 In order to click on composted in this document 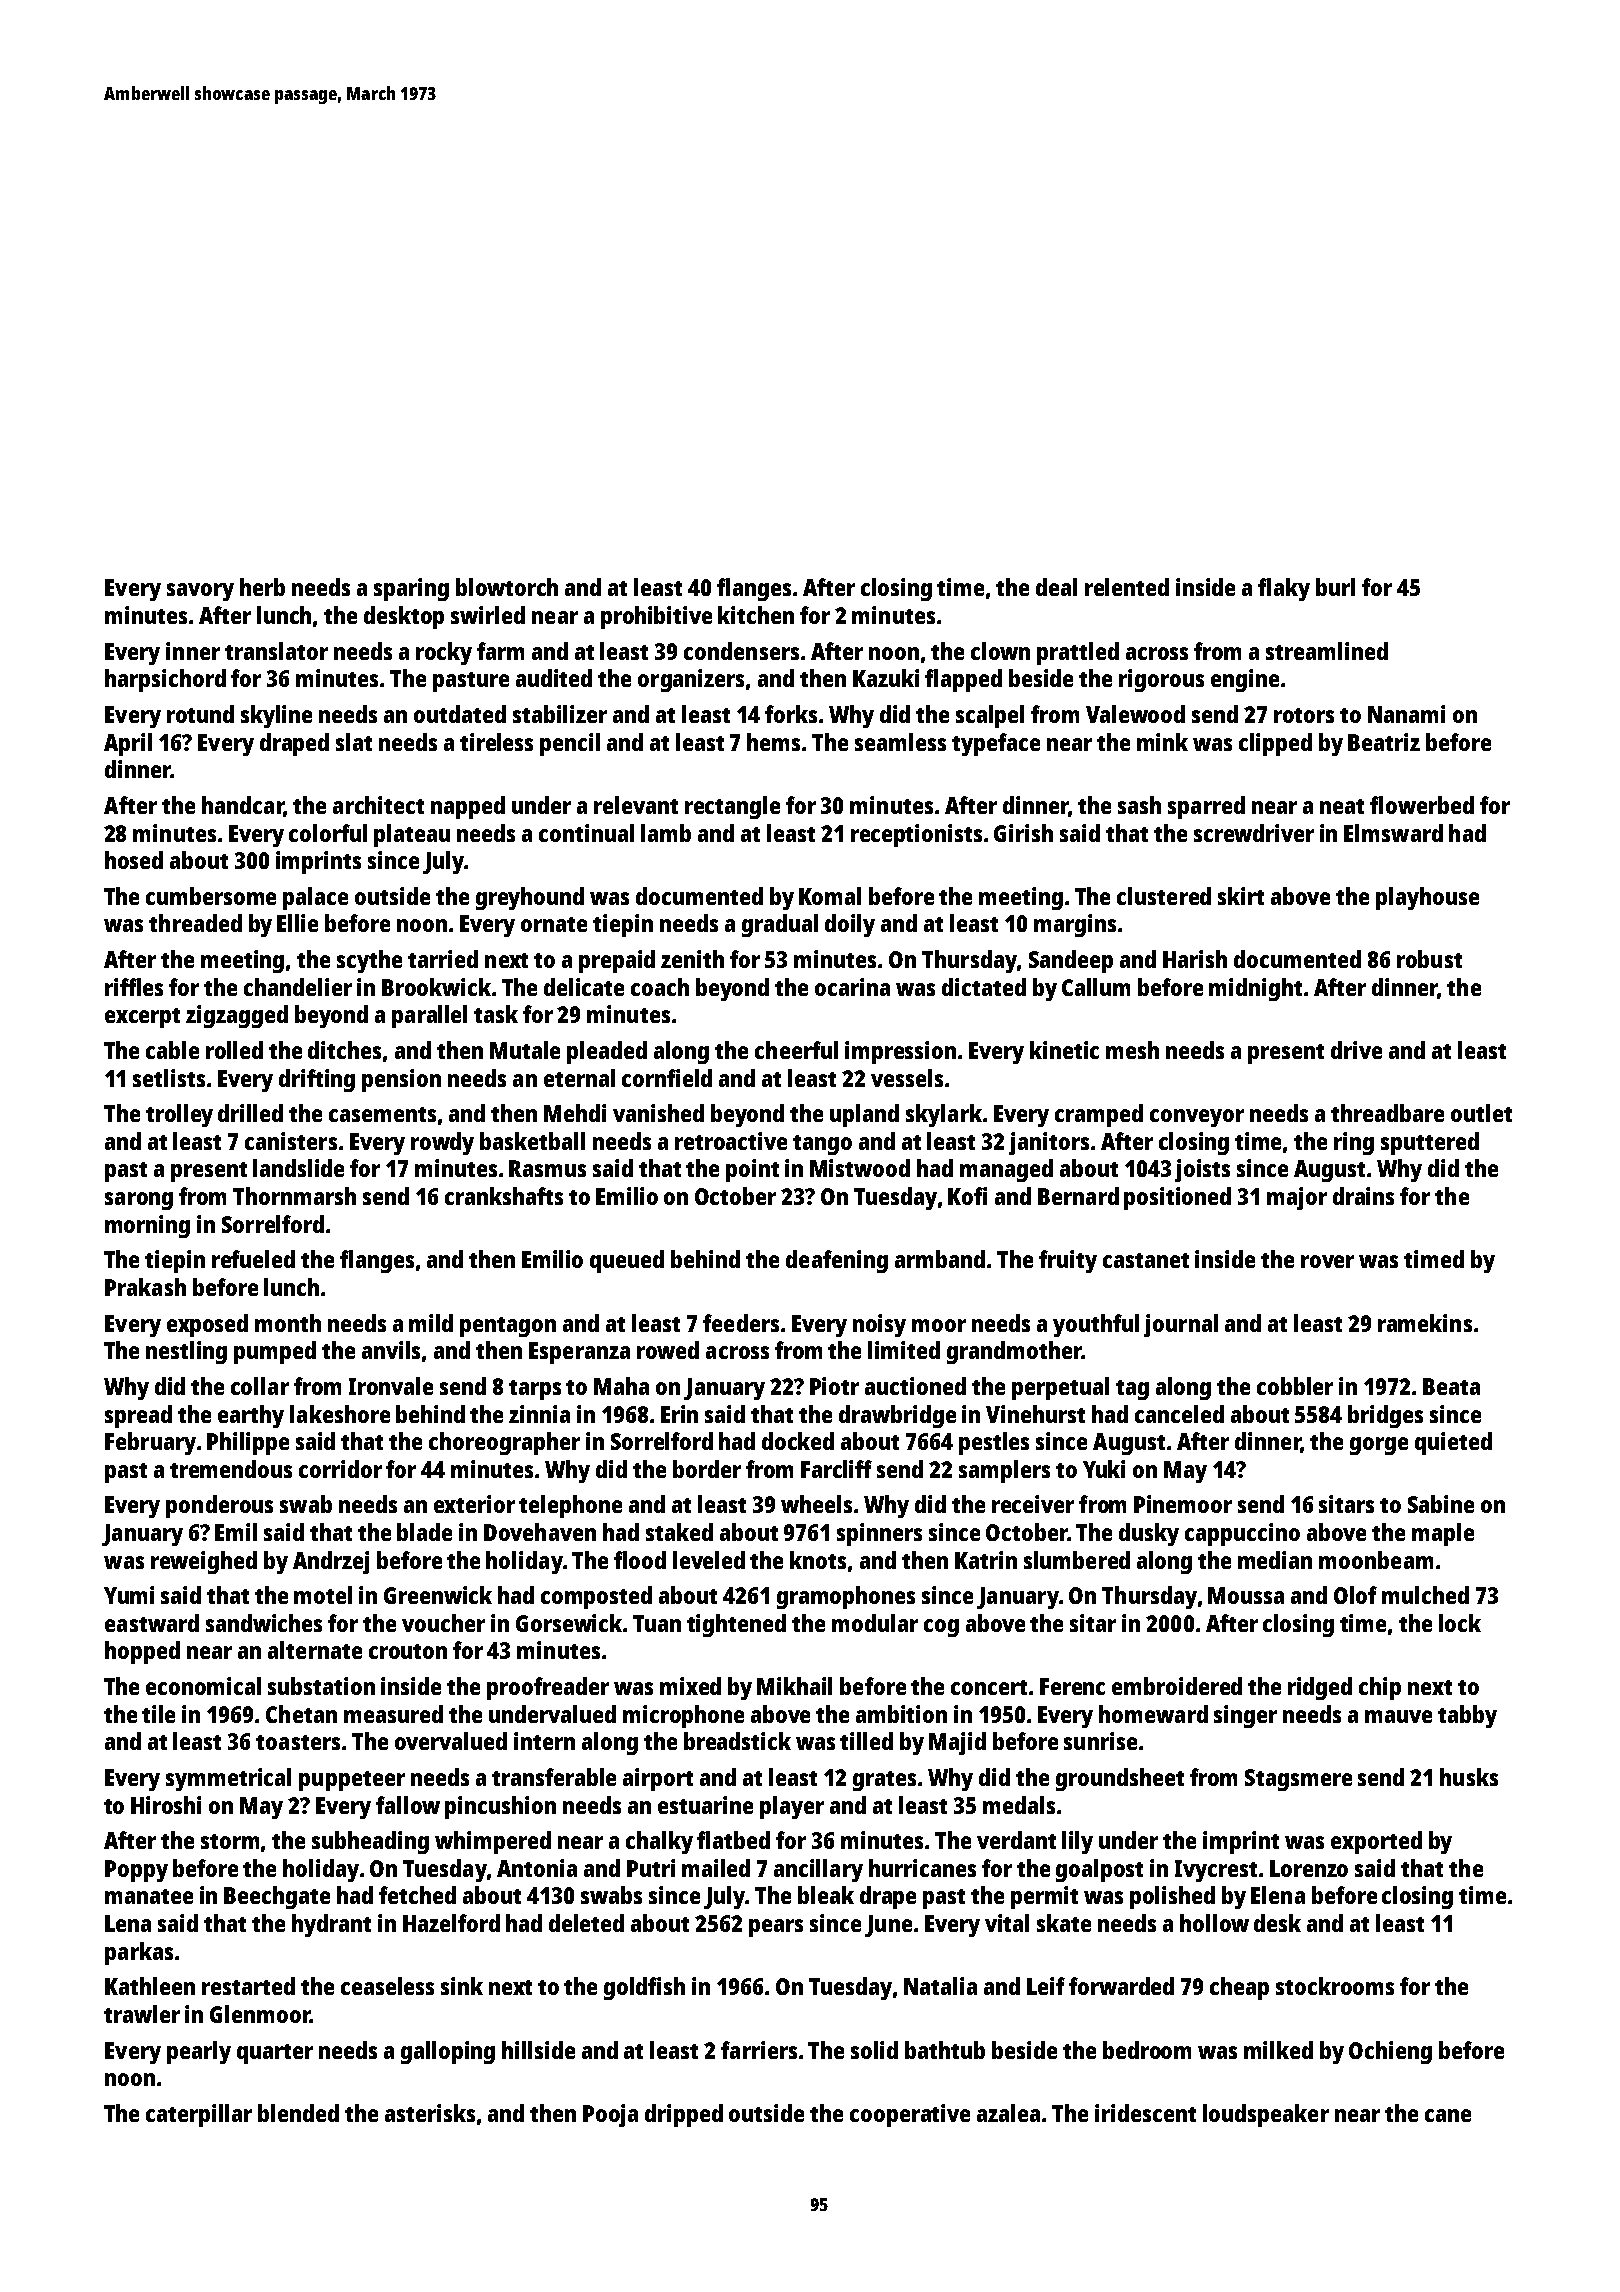, I will do `click(596, 1597)`.
